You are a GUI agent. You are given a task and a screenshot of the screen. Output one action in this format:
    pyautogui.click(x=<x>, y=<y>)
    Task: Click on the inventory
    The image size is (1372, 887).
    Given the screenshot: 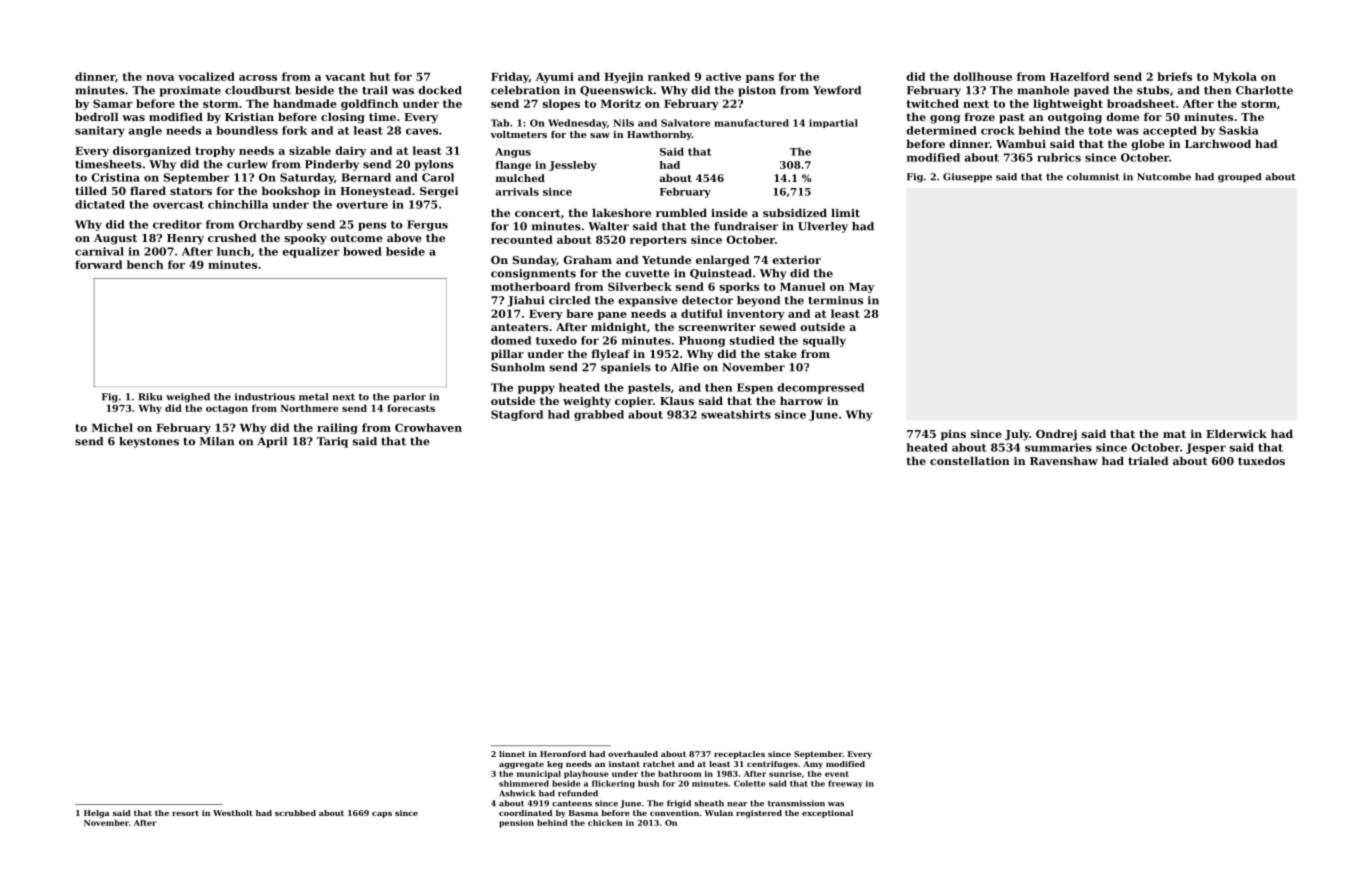 What is the action you would take?
    pyautogui.click(x=756, y=314)
